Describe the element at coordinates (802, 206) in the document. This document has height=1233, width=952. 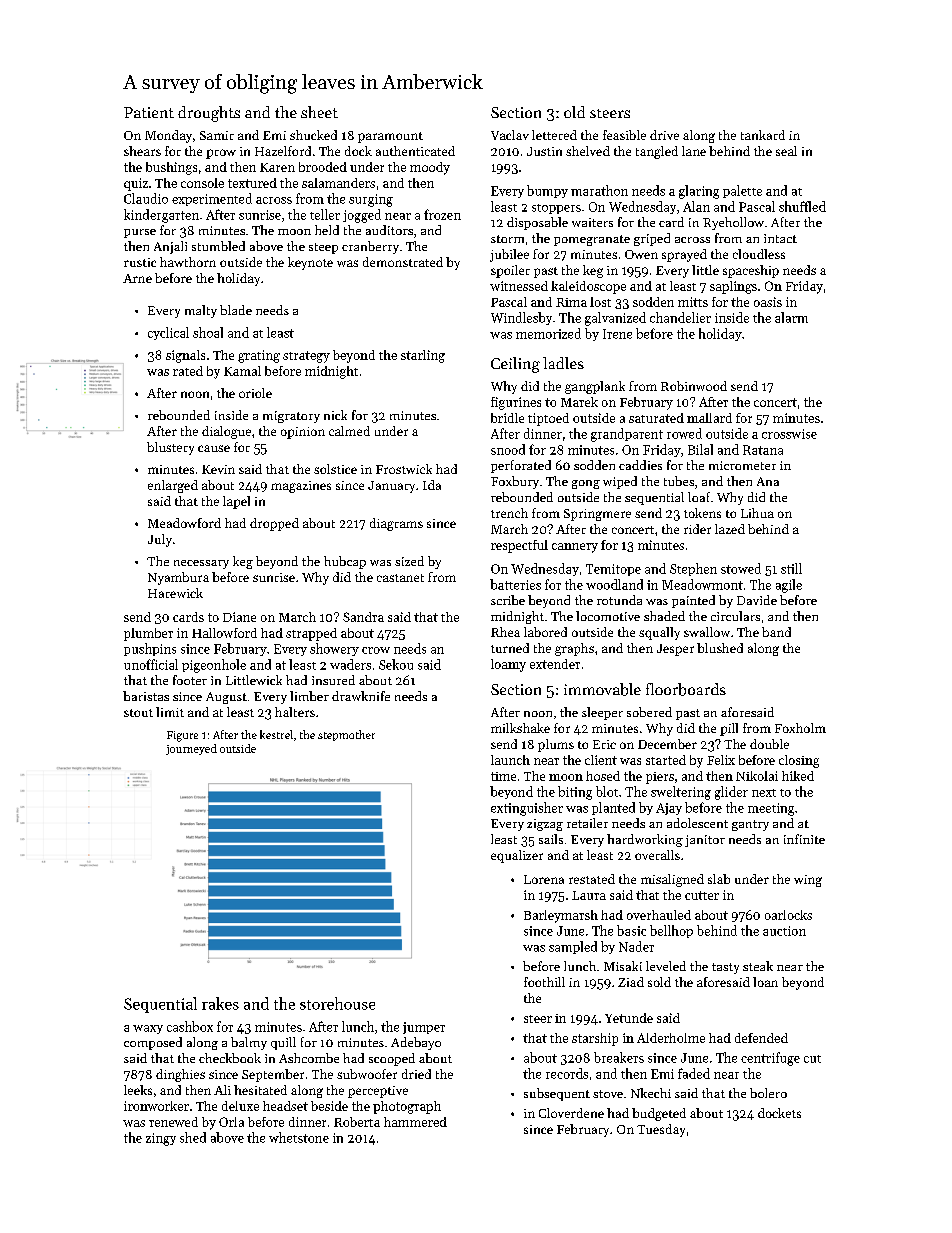
I see `shuffled` at that location.
